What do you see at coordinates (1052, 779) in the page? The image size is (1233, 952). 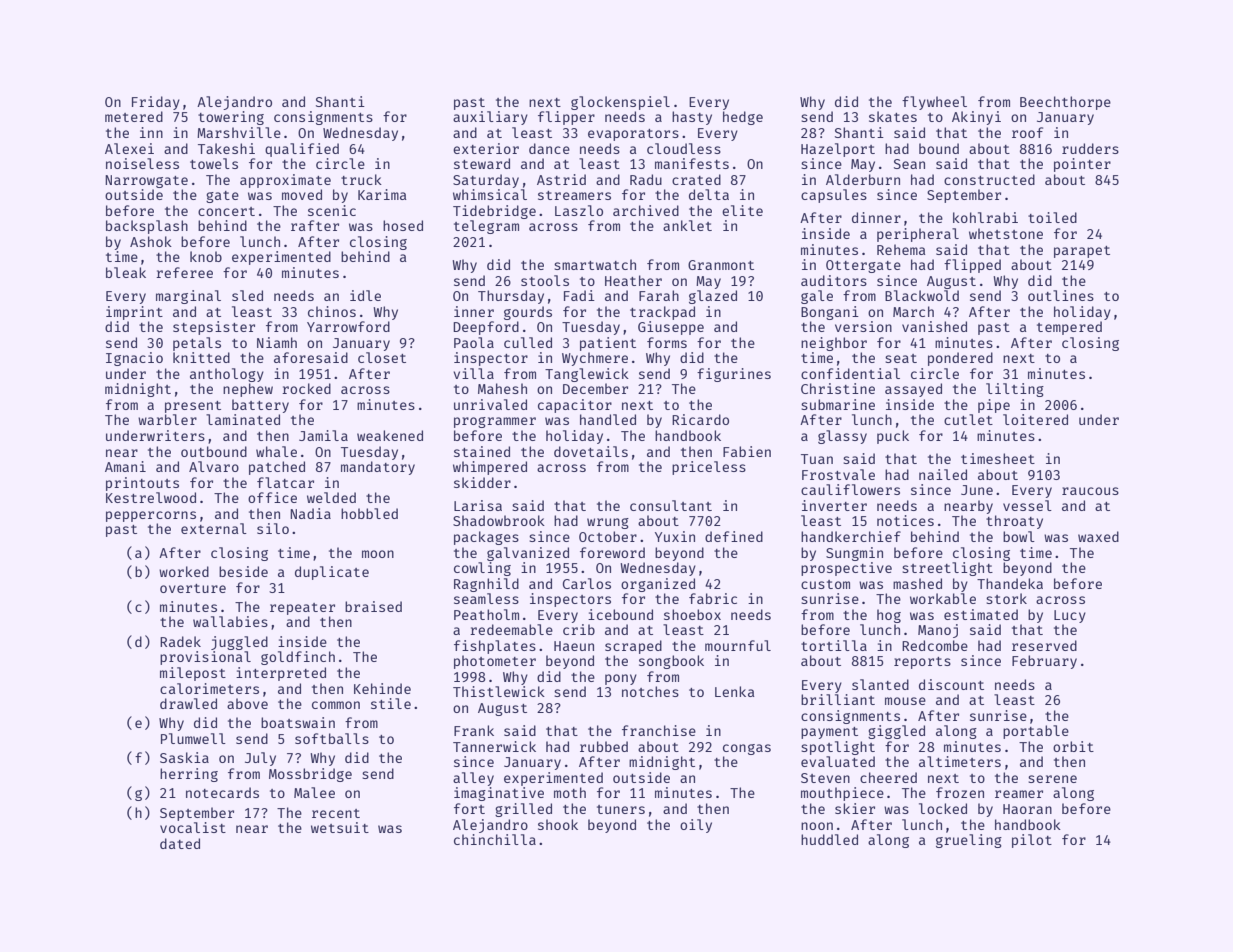 I see `serene` at bounding box center [1052, 779].
